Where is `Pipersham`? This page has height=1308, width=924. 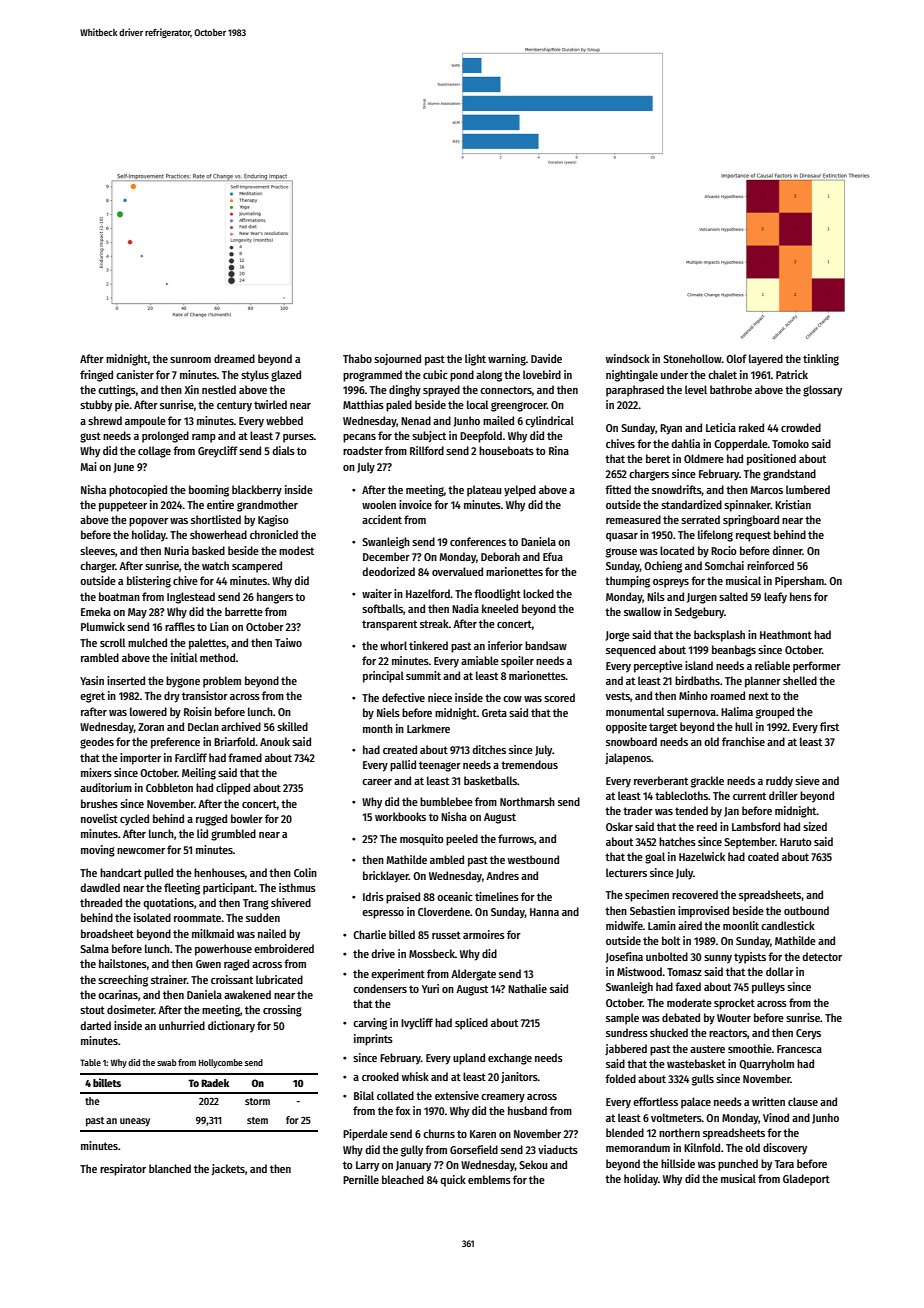 Pipersham is located at coordinates (799, 582).
